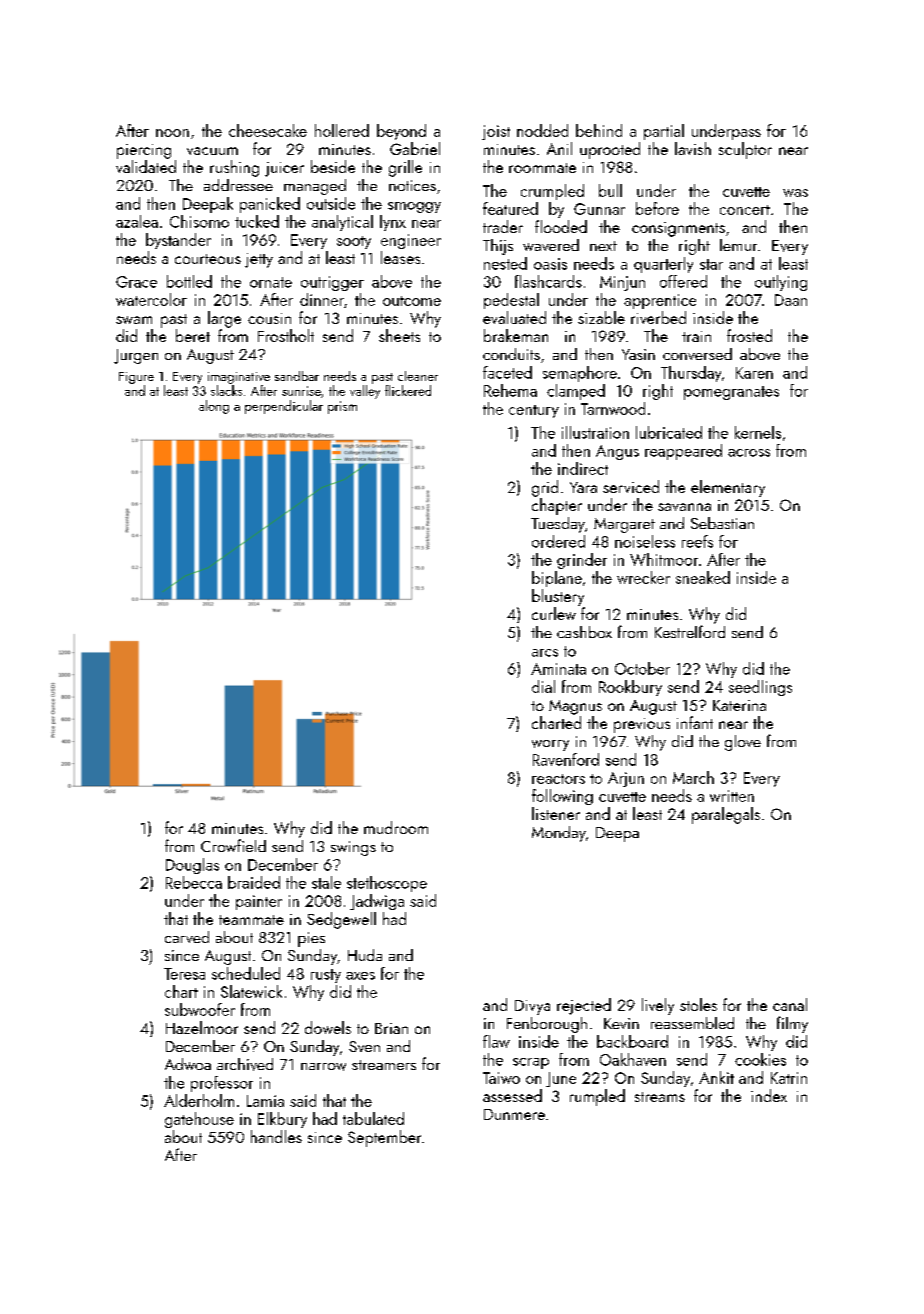  I want to click on tabulated, so click(373, 1118).
